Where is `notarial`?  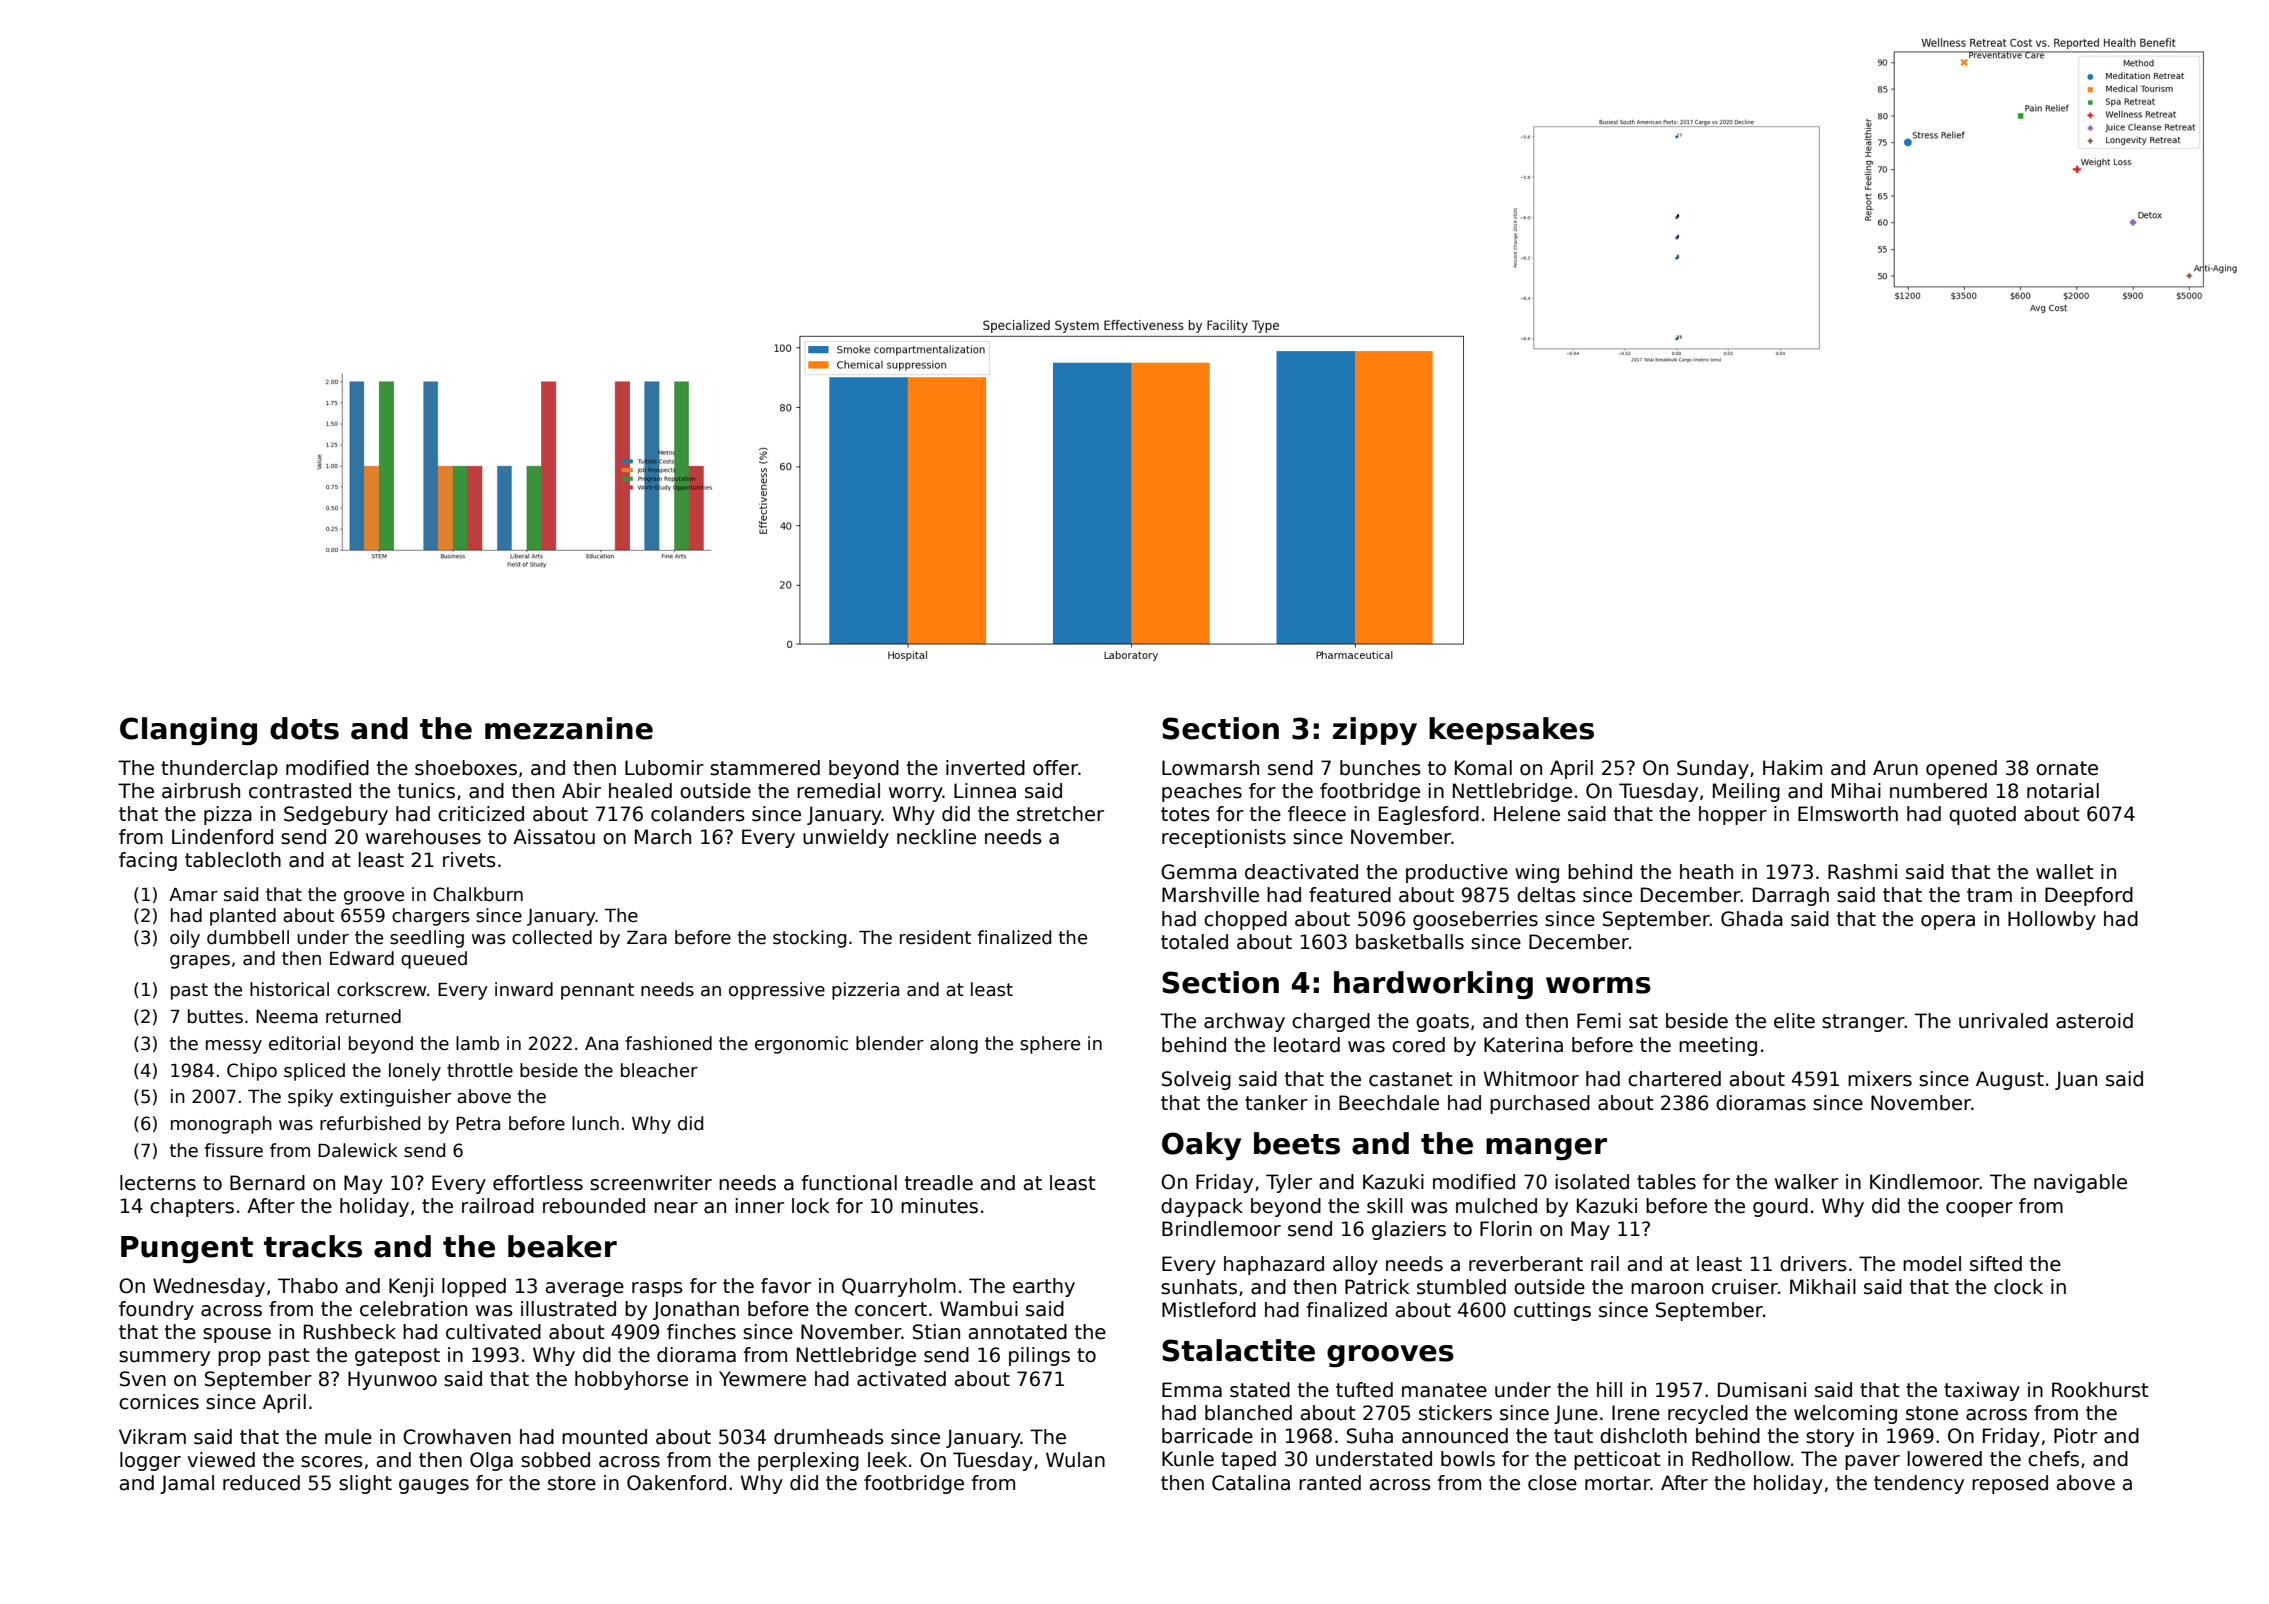
notarial is located at coordinates (2063, 791).
